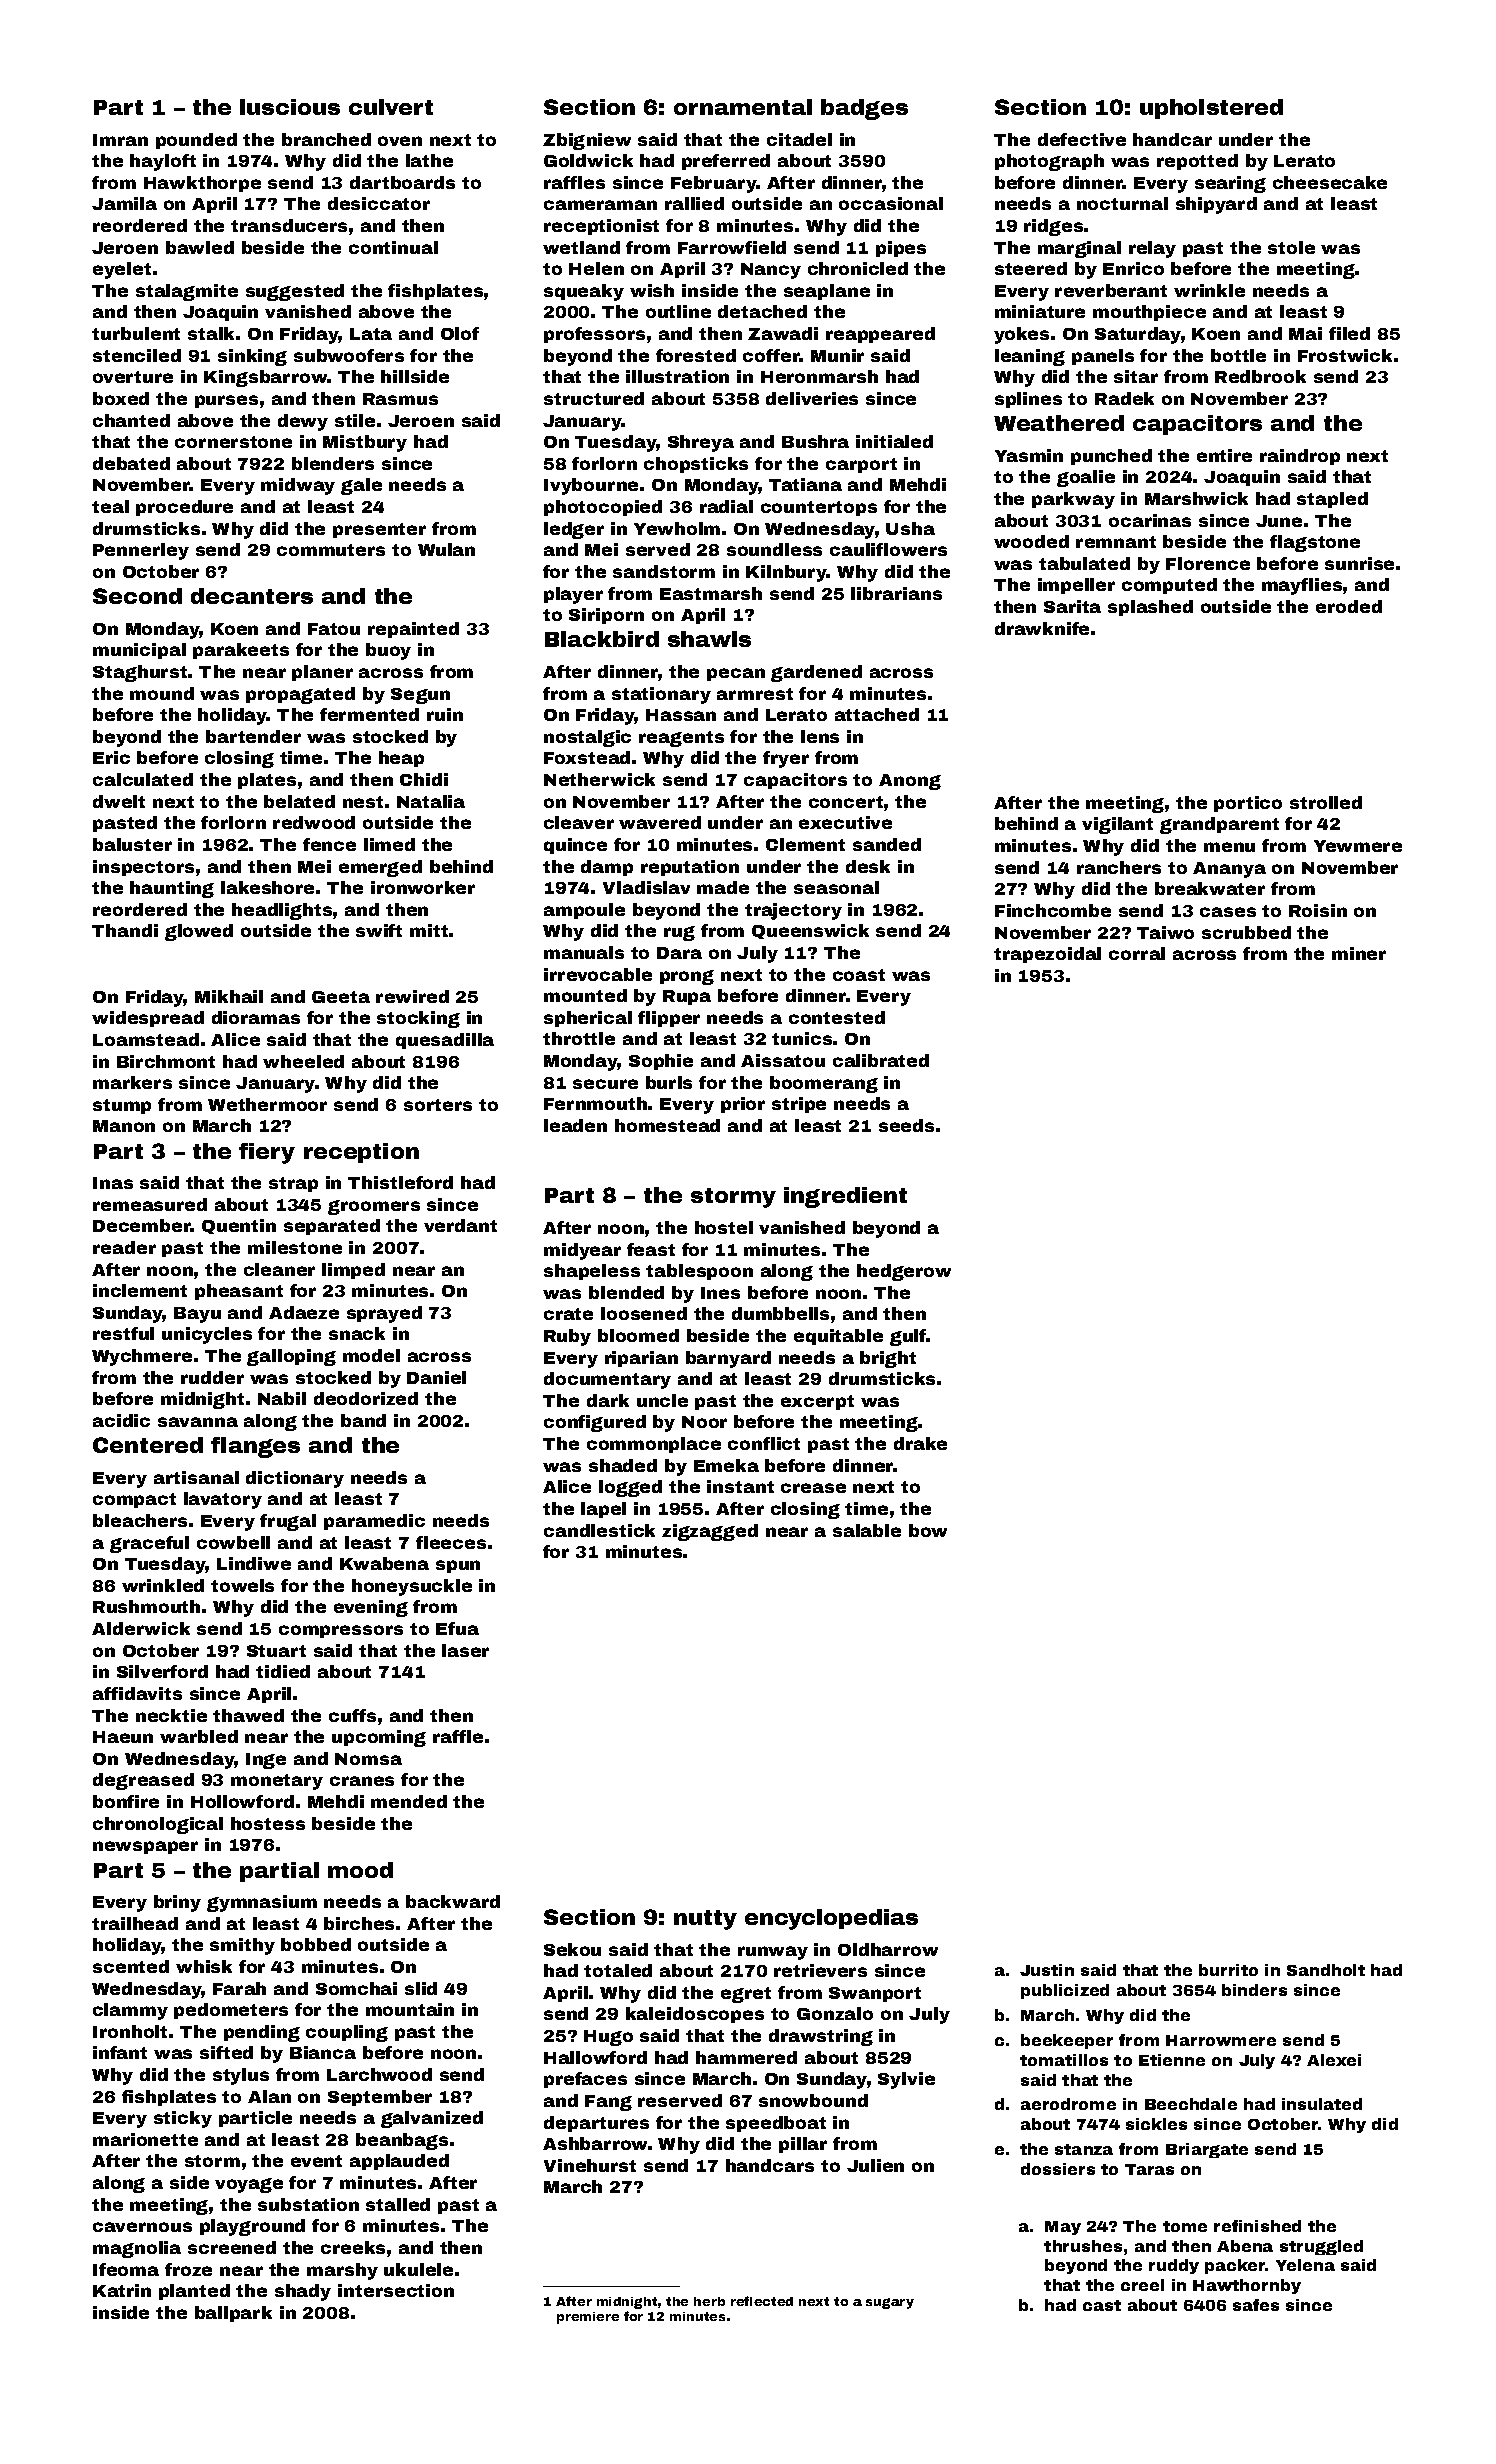 The height and width of the screenshot is (2464, 1496). Describe the element at coordinates (295, 1247) in the screenshot. I see `milestone` at that location.
